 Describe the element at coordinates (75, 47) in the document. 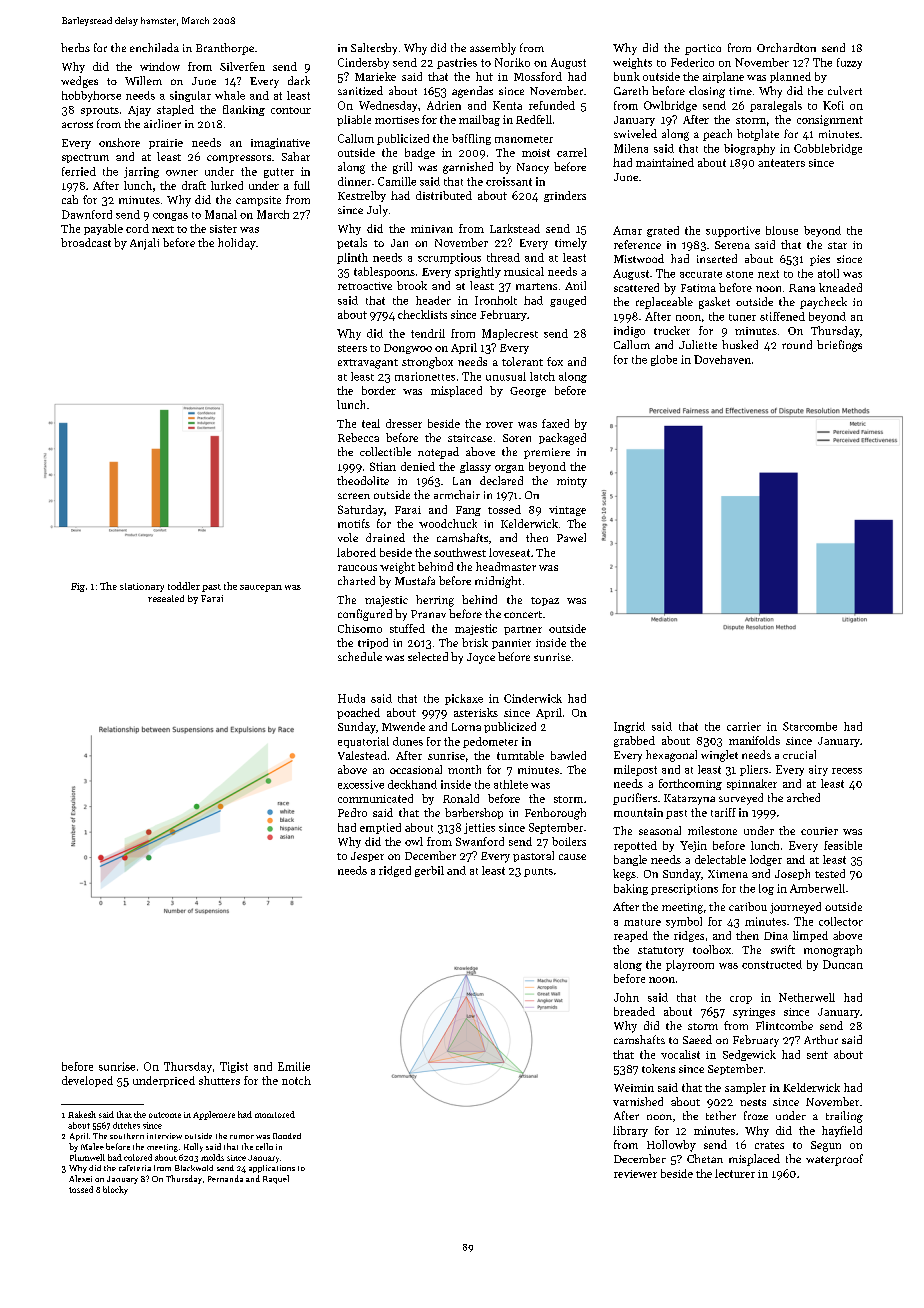

I see `herbs` at that location.
